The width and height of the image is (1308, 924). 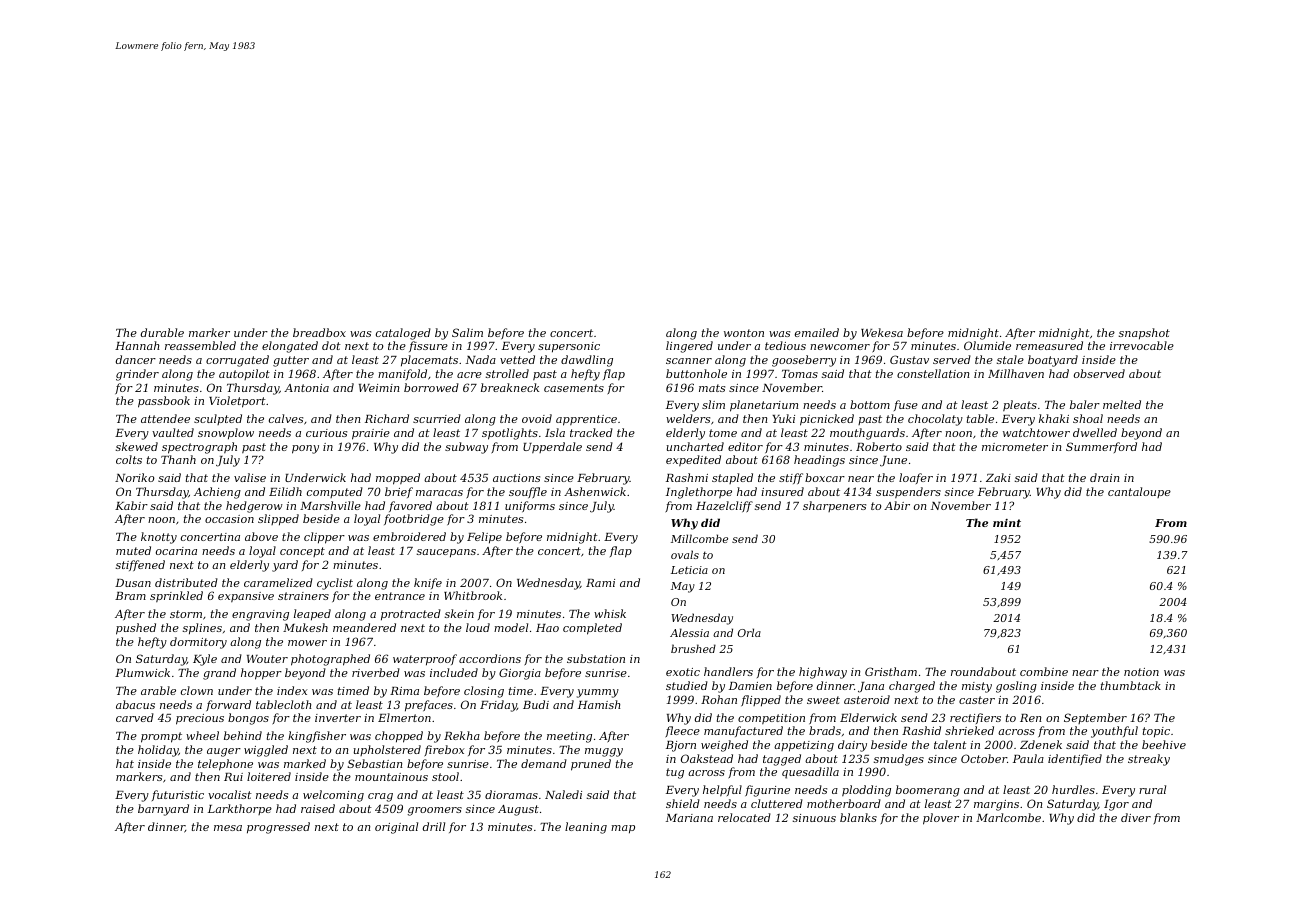 I want to click on combine, so click(x=1044, y=671).
